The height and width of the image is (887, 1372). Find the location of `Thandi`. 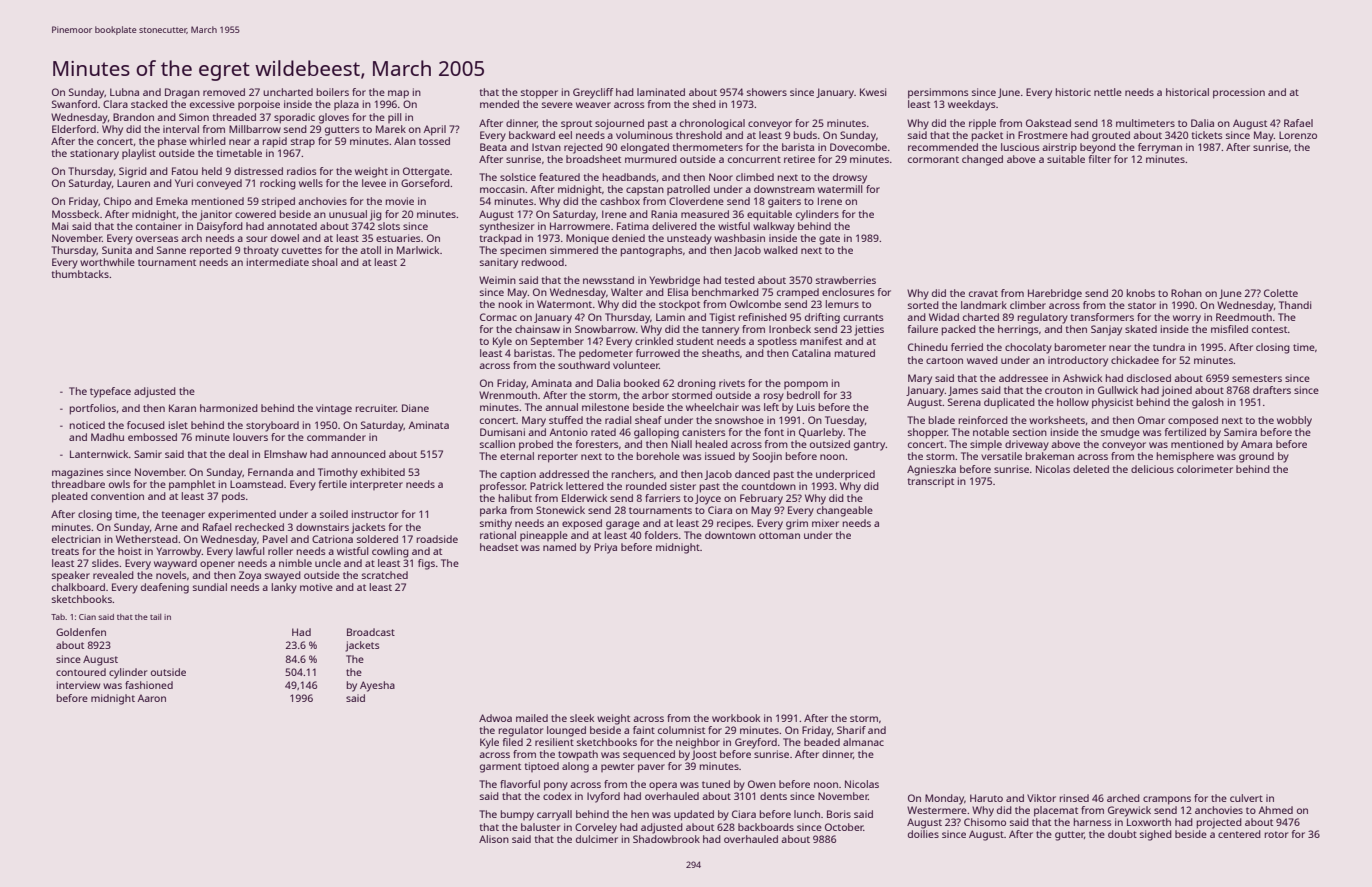

Thandi is located at coordinates (1295, 305).
